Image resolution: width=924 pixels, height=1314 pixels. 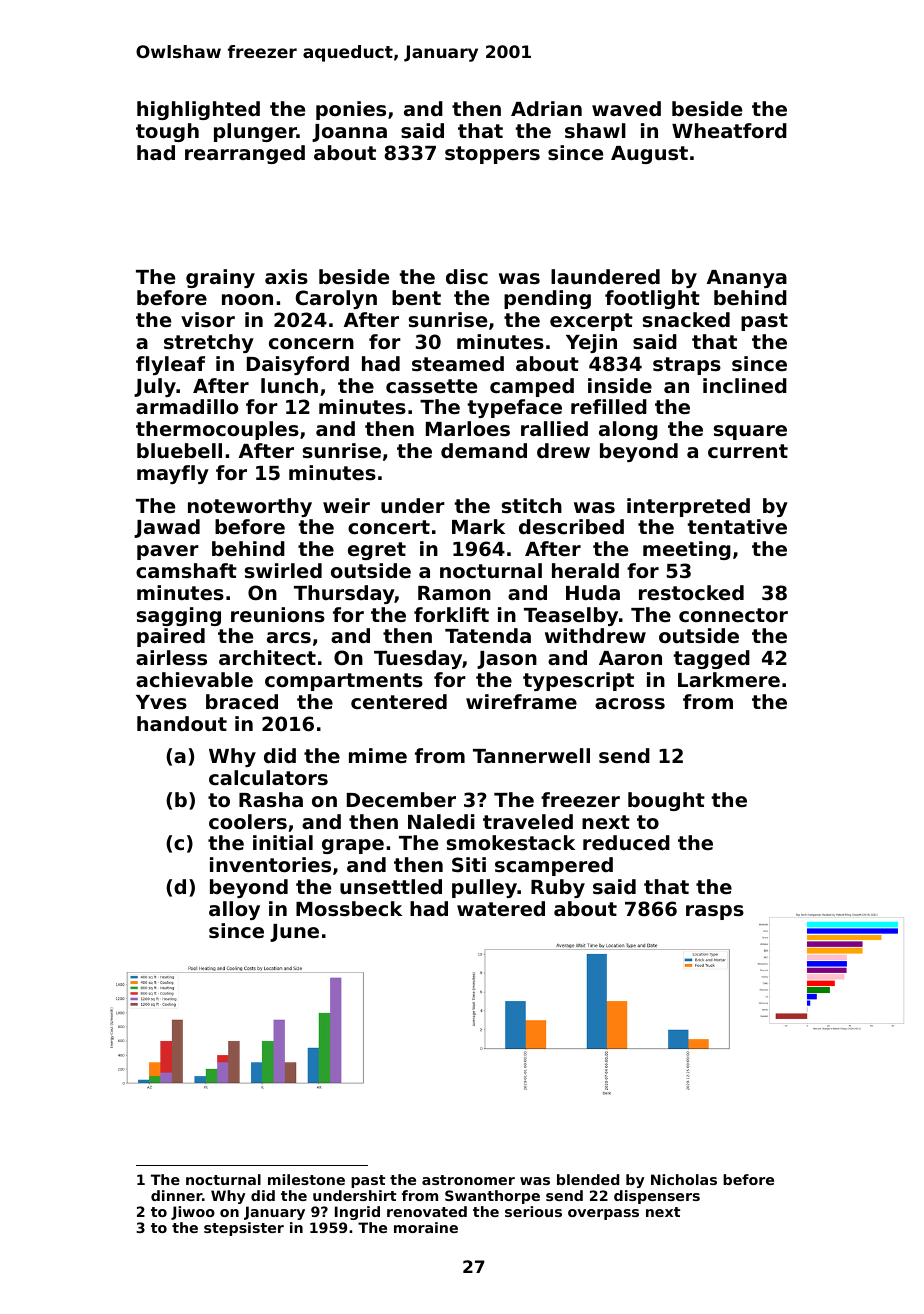 I want to click on Ananya, so click(x=747, y=279).
